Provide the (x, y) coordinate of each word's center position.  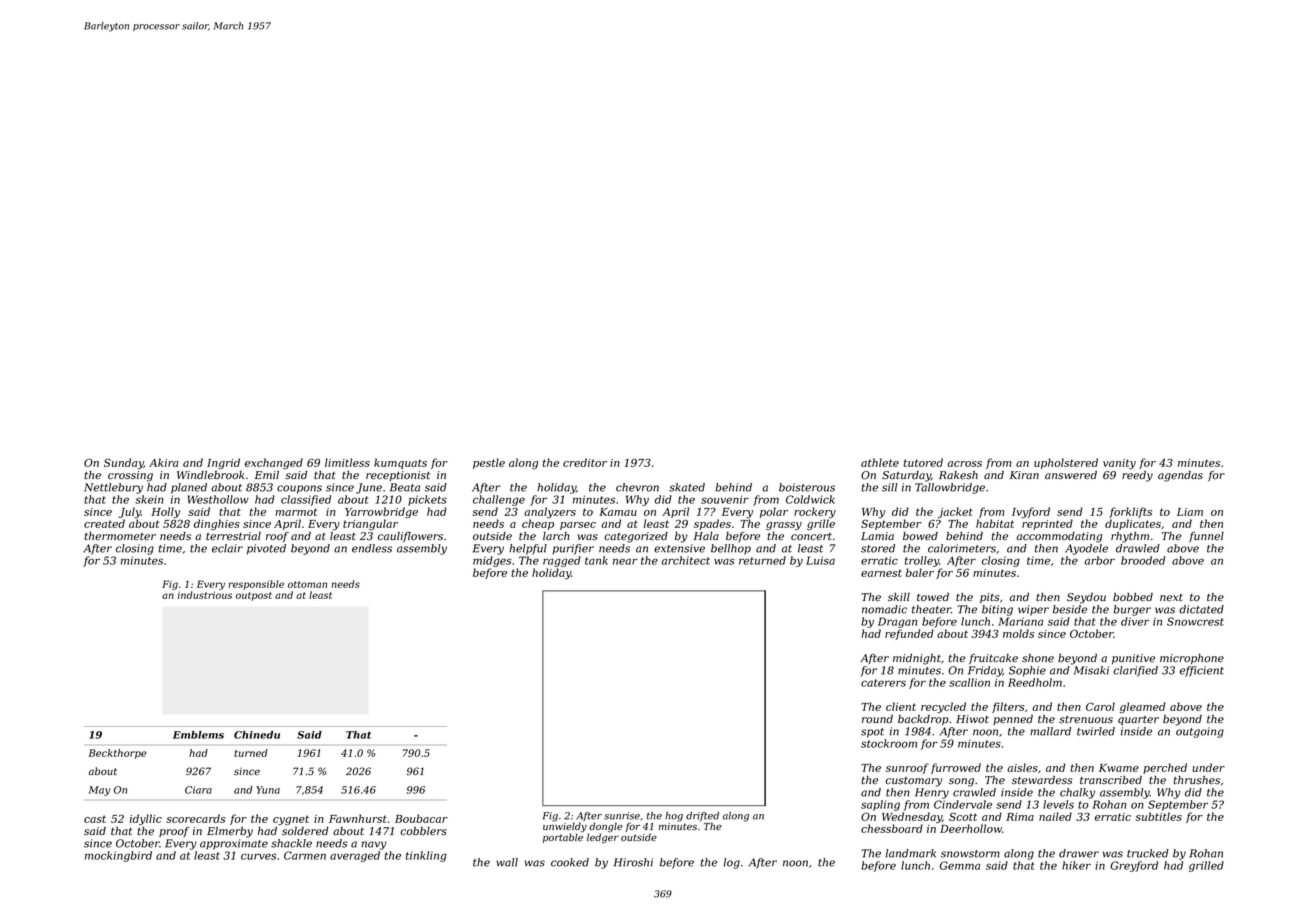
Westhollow (218, 499)
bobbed (1133, 597)
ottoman (307, 584)
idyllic (146, 819)
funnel (1206, 537)
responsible (256, 585)
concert (811, 536)
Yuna (268, 790)
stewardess (1042, 780)
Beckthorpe (117, 754)
